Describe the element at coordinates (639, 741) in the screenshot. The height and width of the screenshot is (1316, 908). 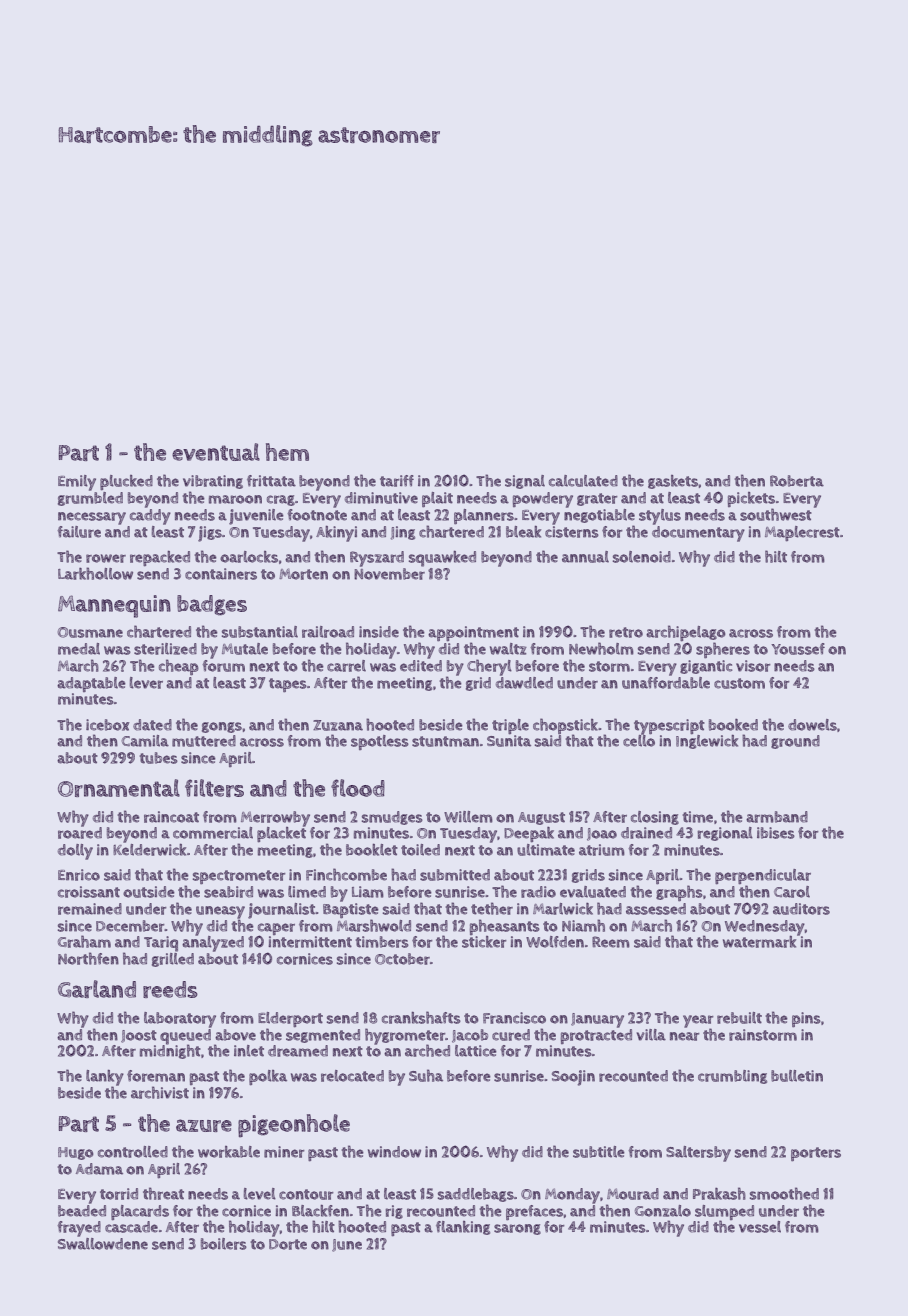
I see `cello` at that location.
